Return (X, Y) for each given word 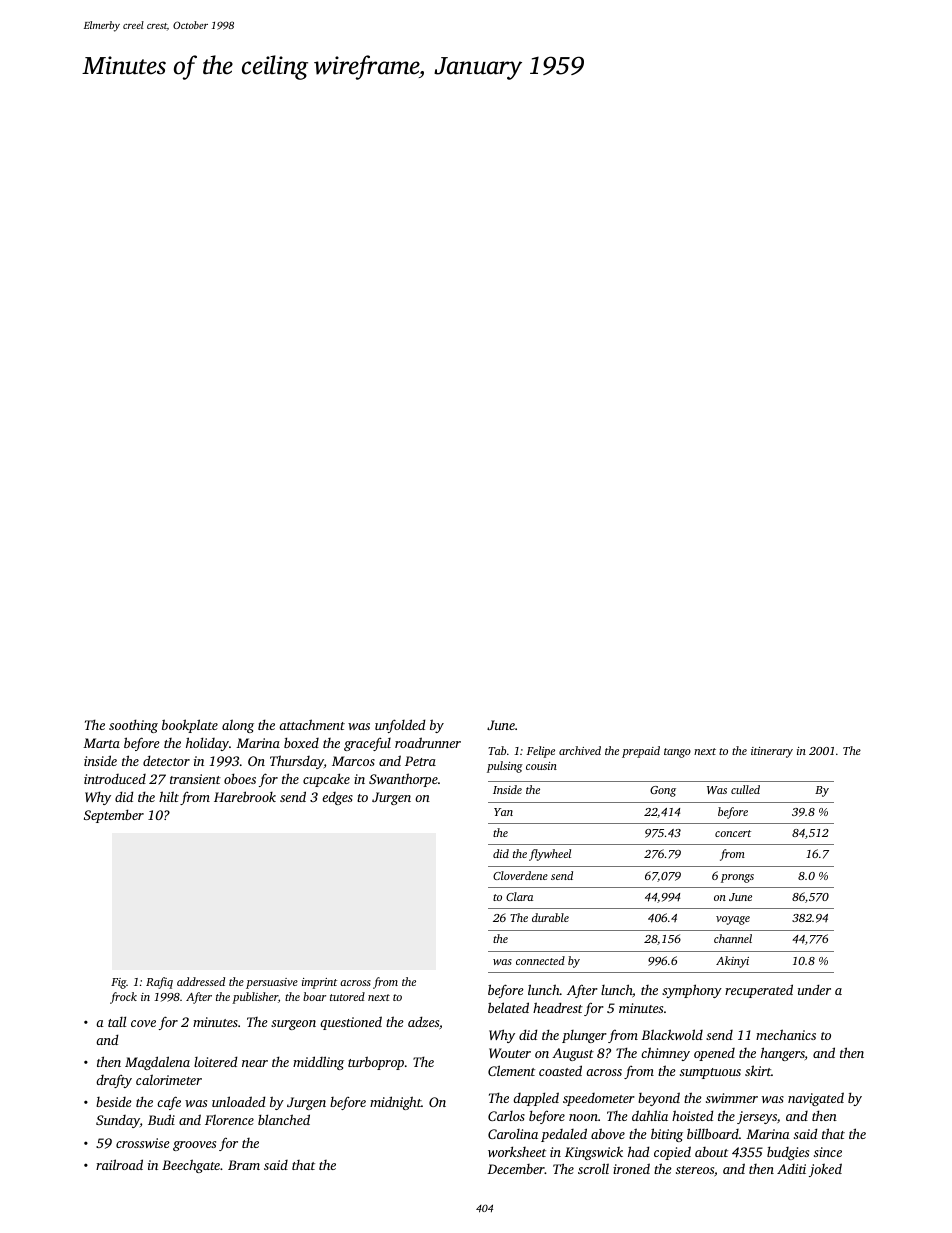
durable (550, 917)
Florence (229, 1119)
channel (733, 938)
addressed (201, 981)
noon (583, 1117)
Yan (503, 812)
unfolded (400, 726)
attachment (312, 724)
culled (745, 789)
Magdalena (157, 1063)
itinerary (772, 752)
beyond (659, 1099)
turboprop (376, 1063)
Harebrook (245, 796)
